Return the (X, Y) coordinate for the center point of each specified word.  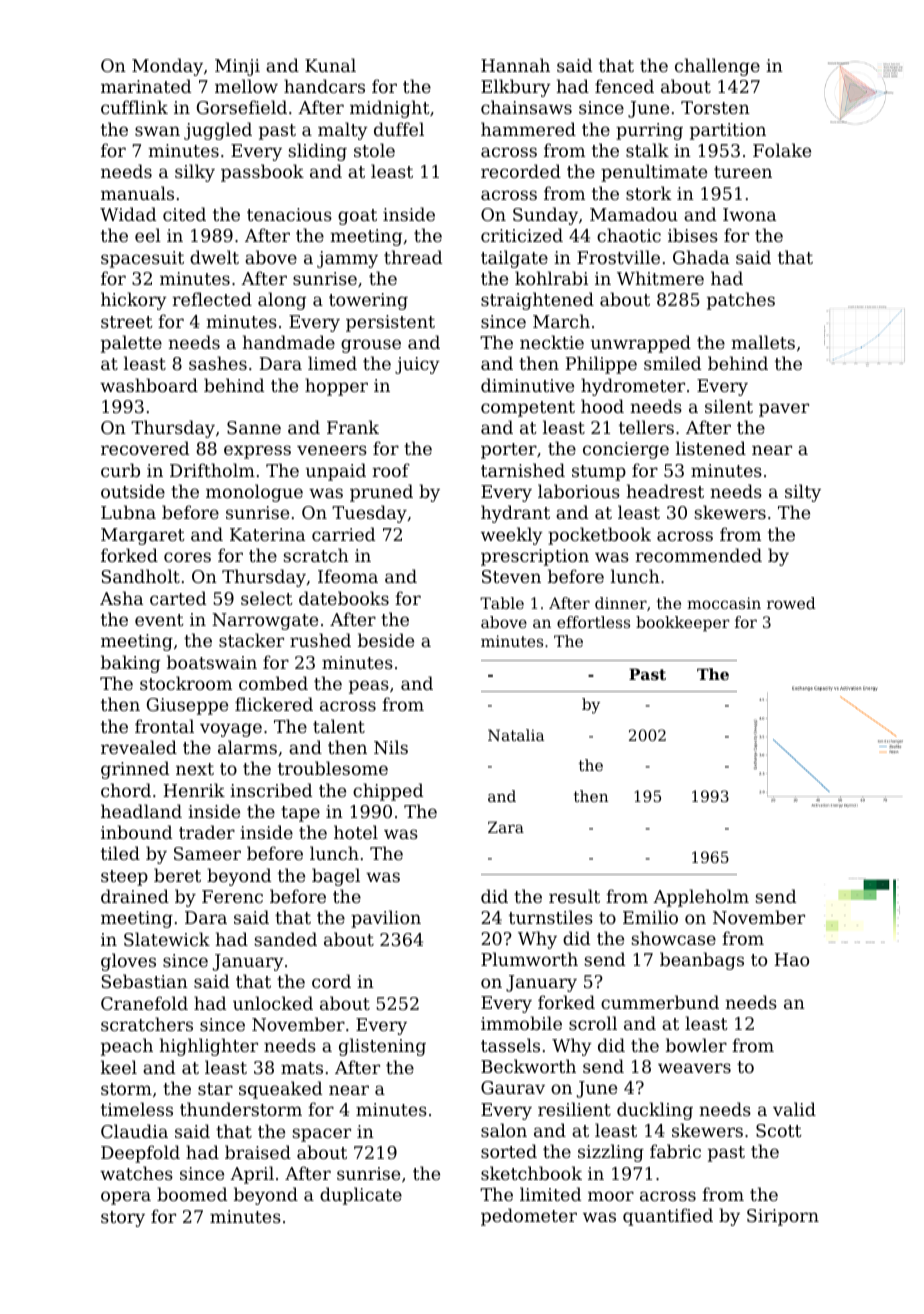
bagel (336, 877)
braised (258, 1152)
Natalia (516, 735)
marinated (146, 86)
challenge (717, 67)
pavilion (386, 919)
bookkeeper (683, 624)
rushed (320, 640)
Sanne (254, 427)
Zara (506, 827)
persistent (390, 323)
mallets (763, 342)
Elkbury (516, 88)
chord (126, 790)
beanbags (702, 961)
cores (187, 557)
